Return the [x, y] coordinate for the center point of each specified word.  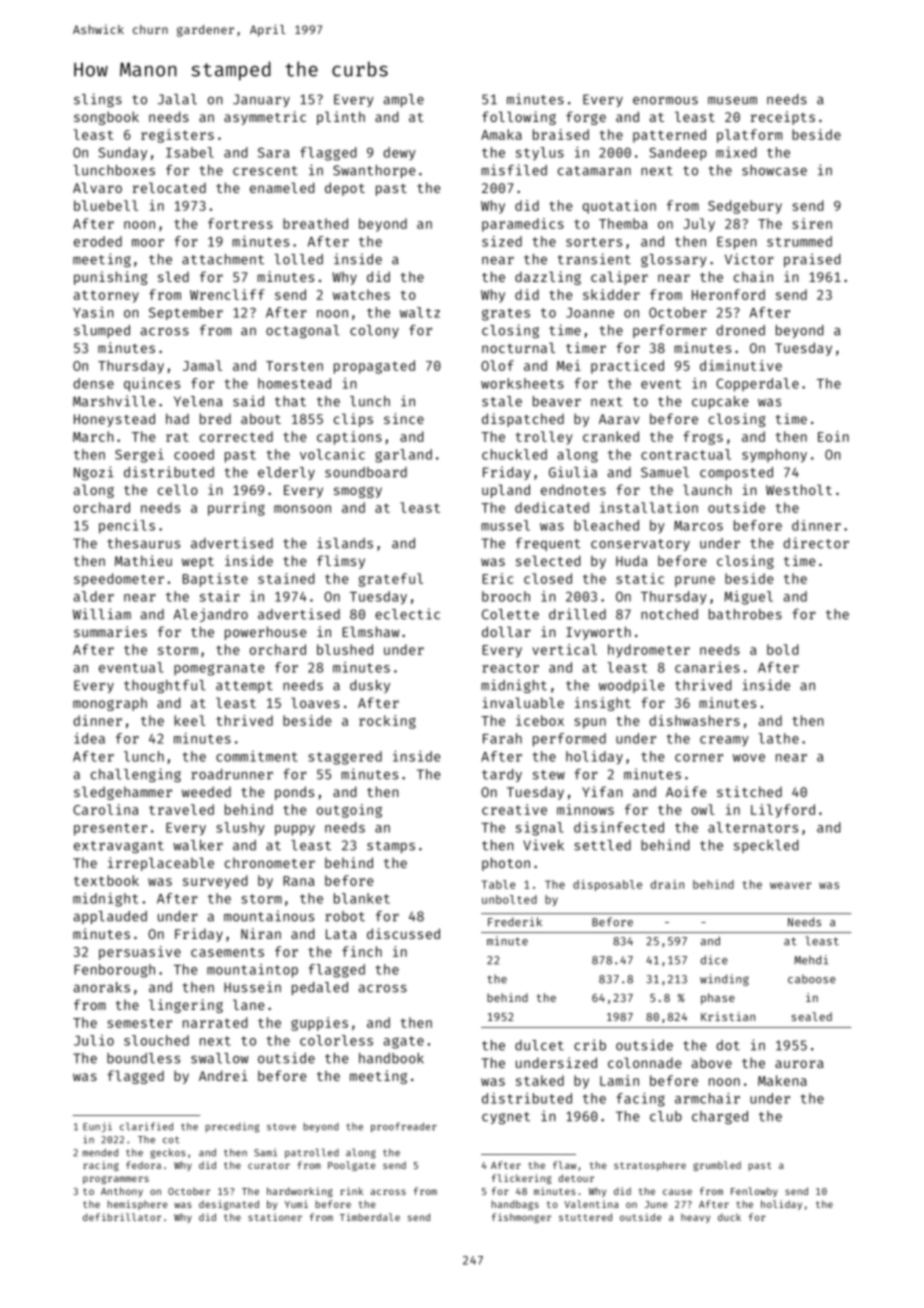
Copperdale [757, 385]
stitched [749, 791]
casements [227, 952]
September [186, 313]
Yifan [602, 791]
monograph [110, 704]
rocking [387, 722]
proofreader [404, 1127]
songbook [106, 118]
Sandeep [678, 154]
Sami [265, 1152]
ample [404, 100]
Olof [497, 365]
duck [729, 1217]
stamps [391, 847]
